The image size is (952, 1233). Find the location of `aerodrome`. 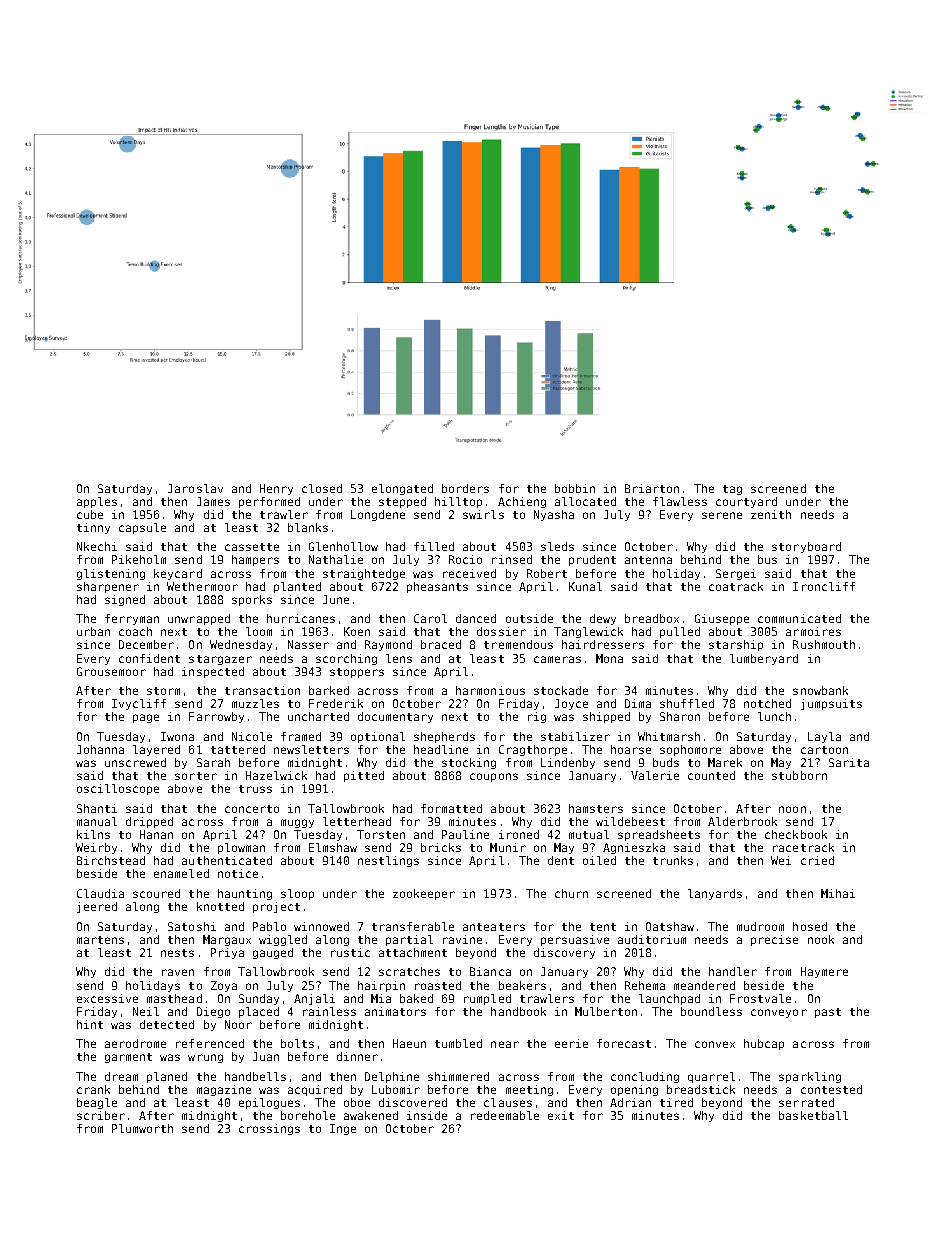

aerodrome is located at coordinates (135, 1043).
